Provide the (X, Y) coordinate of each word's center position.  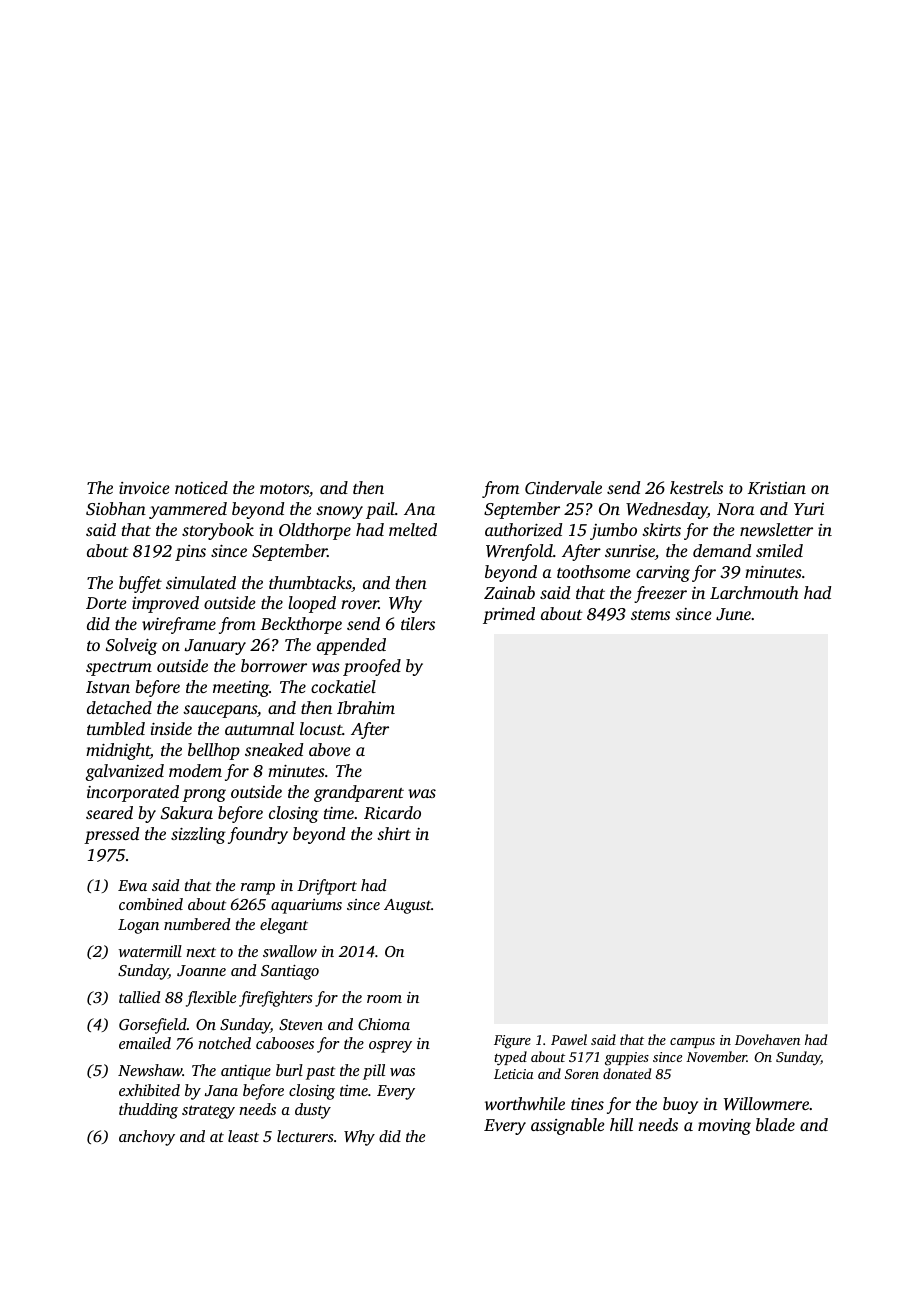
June (733, 614)
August (407, 906)
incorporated (133, 793)
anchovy (147, 1138)
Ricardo (392, 813)
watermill (150, 951)
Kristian (777, 488)
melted (413, 529)
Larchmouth (754, 592)
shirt (394, 833)
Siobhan (116, 509)
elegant (284, 926)
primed (509, 615)
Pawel (569, 1039)
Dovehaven (767, 1039)
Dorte (106, 603)
